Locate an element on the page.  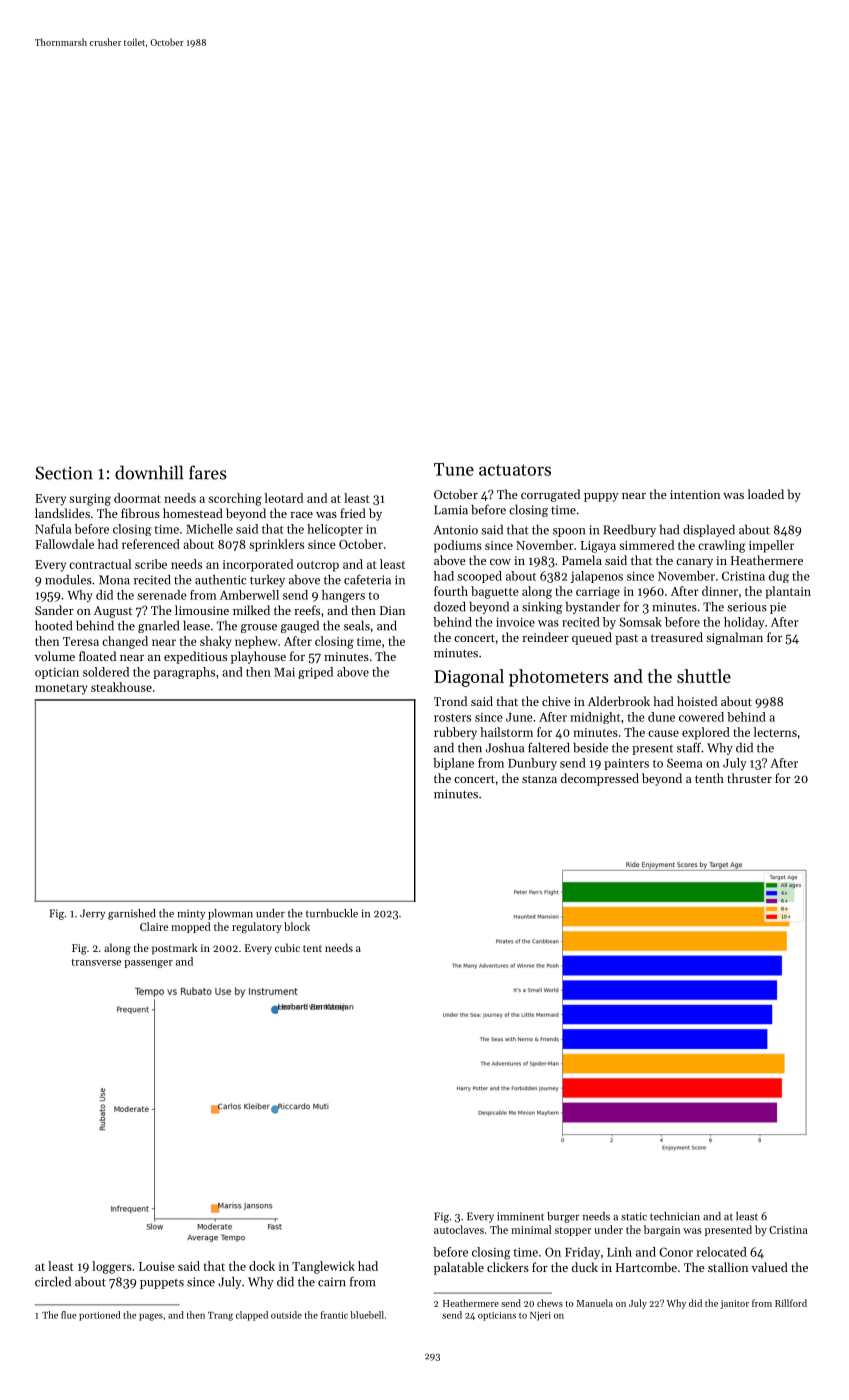
volume is located at coordinates (55, 656).
